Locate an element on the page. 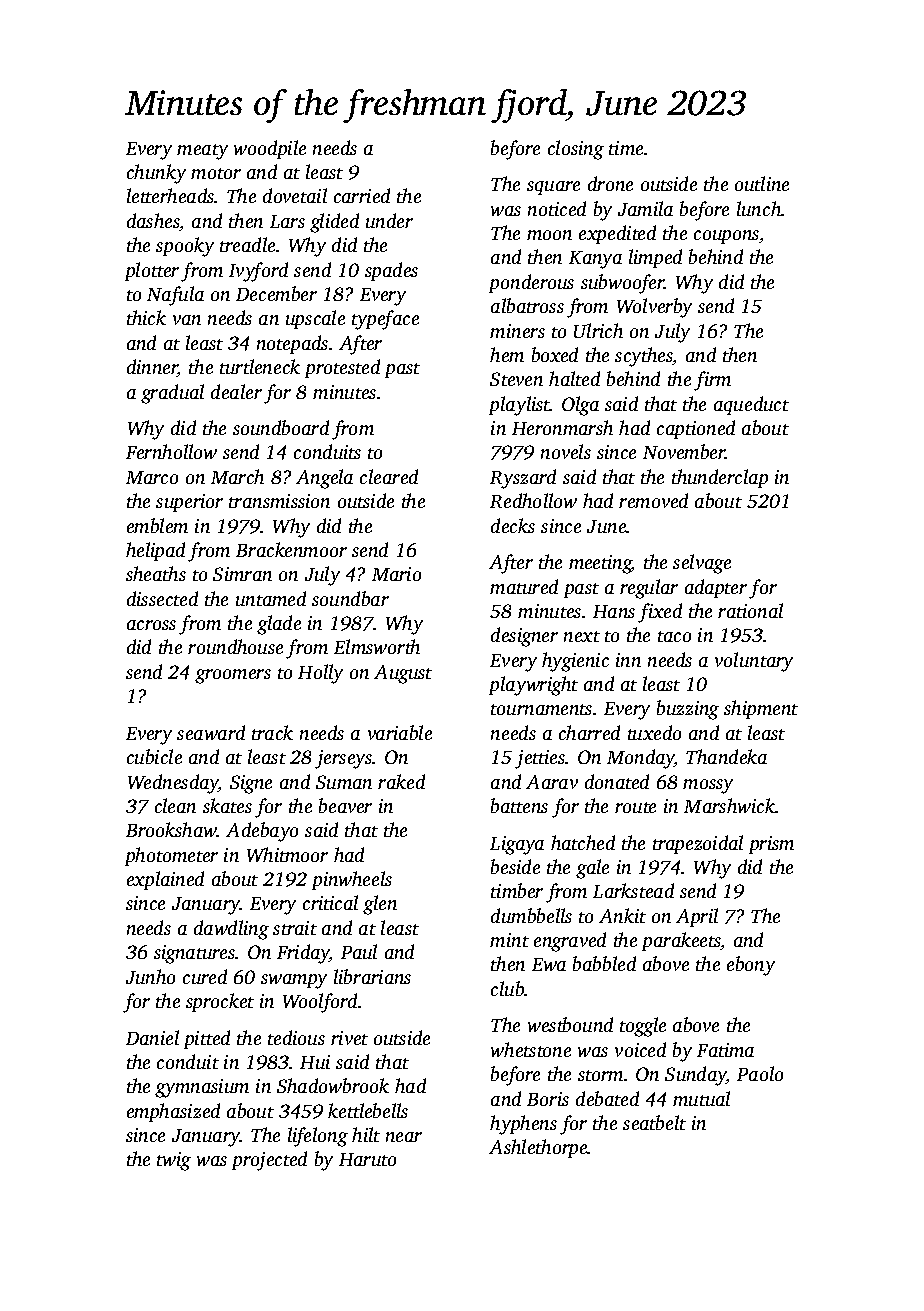 The height and width of the document is (1311, 924). Haruto is located at coordinates (367, 1159).
